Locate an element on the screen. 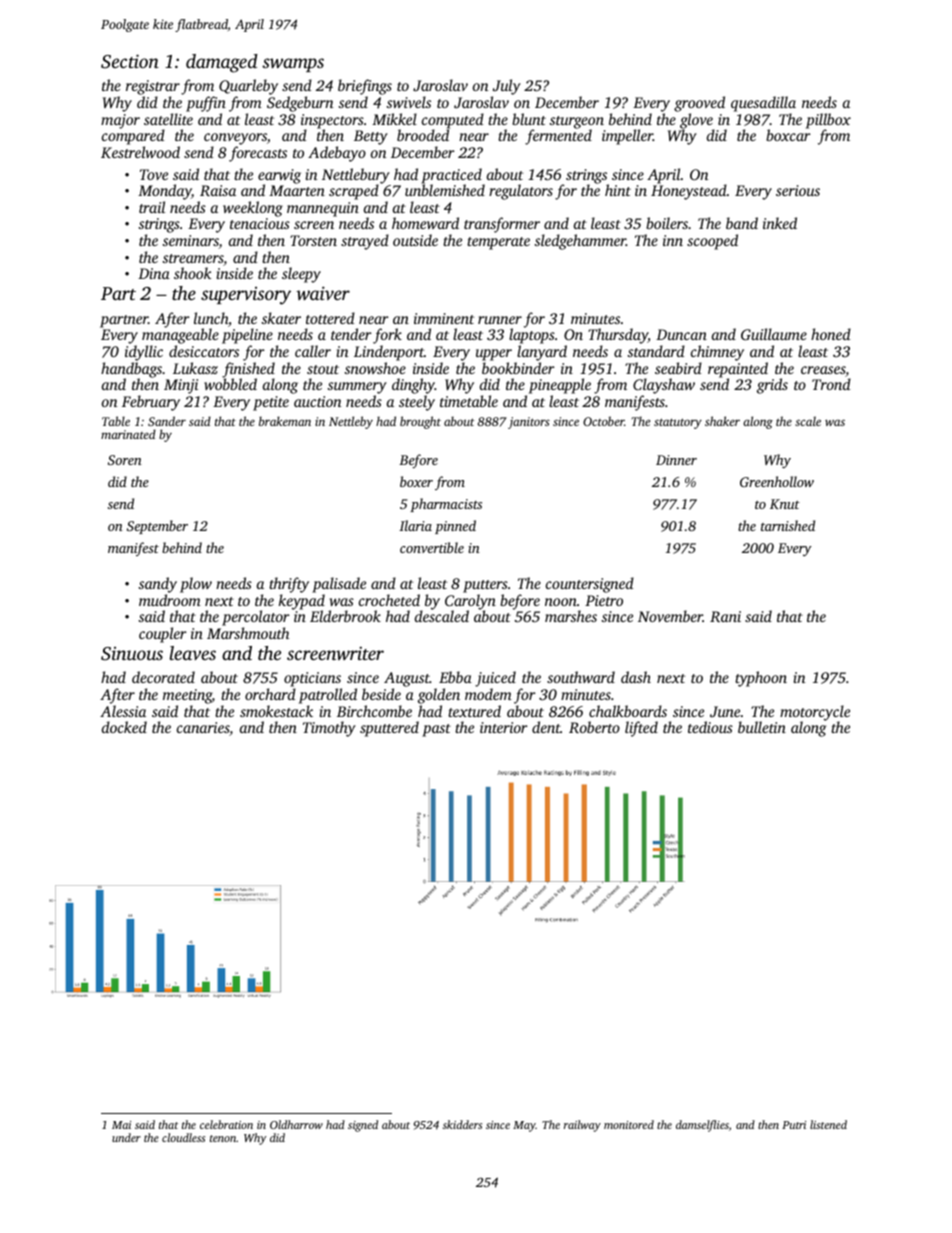 The height and width of the screenshot is (1233, 952). skidders is located at coordinates (462, 1124).
